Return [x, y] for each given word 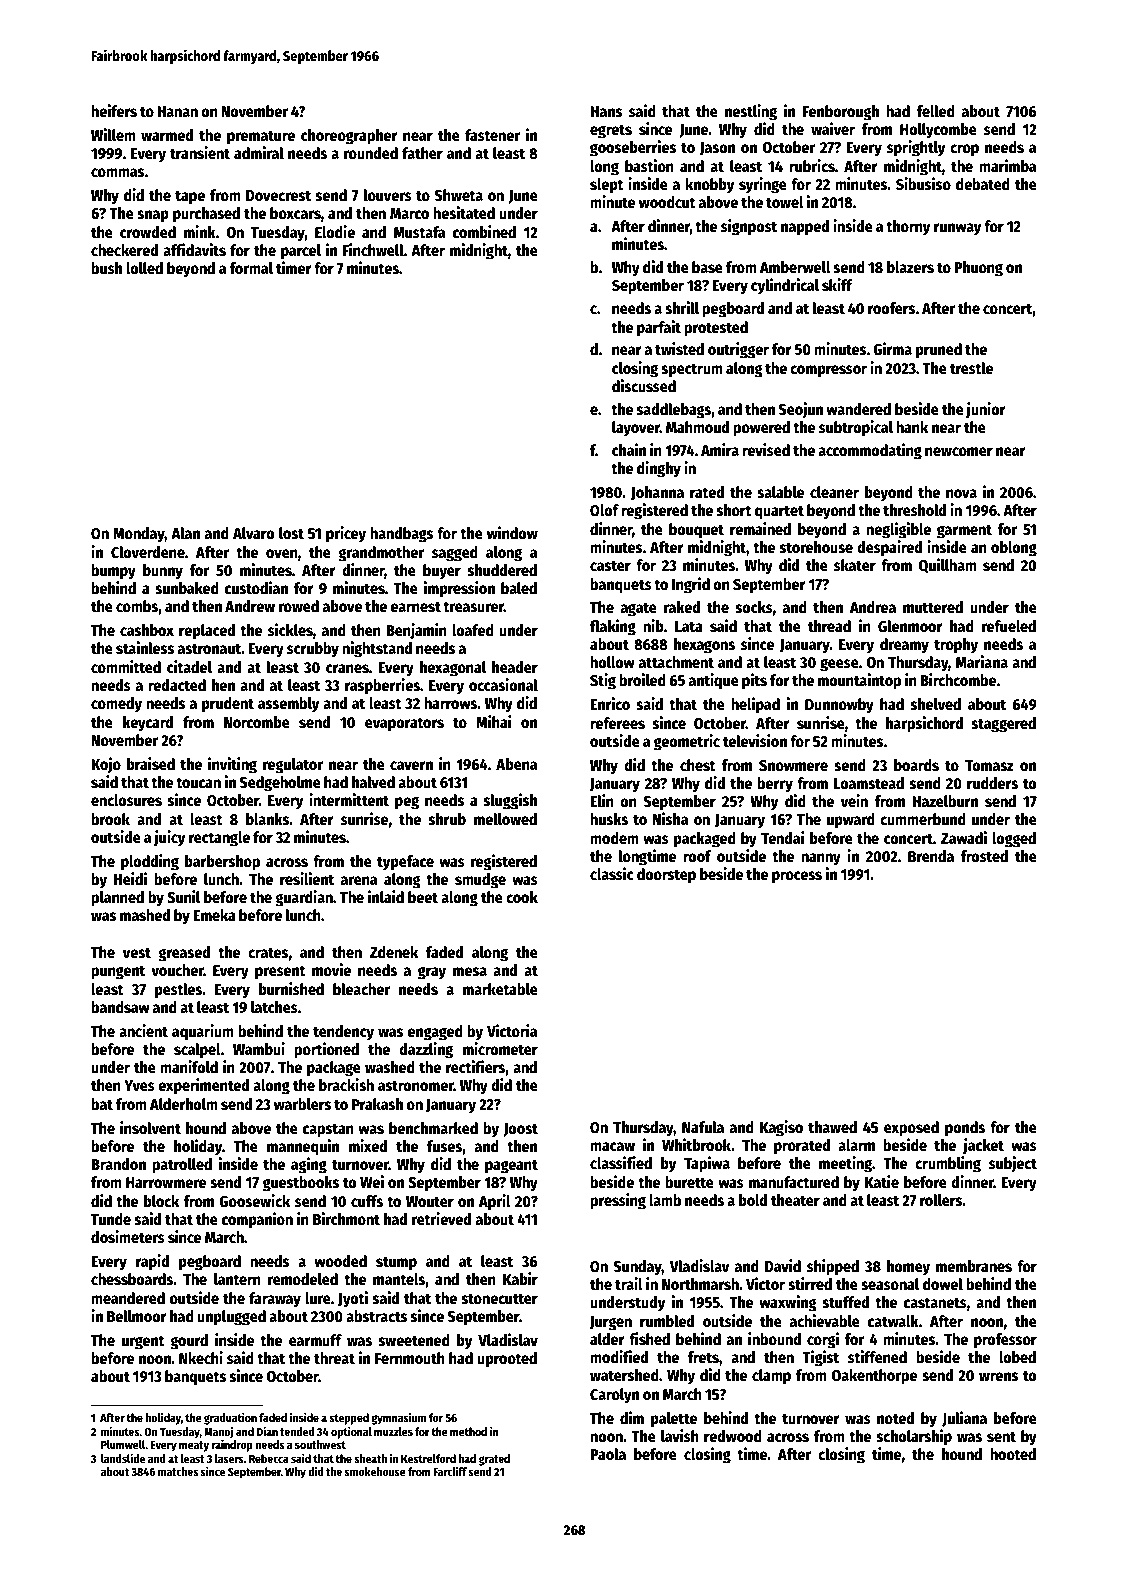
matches [178, 1471]
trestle [971, 368]
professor [1005, 1341]
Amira [720, 449]
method [468, 1431]
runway [957, 229]
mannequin [303, 1147]
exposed [911, 1129]
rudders [992, 783]
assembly [288, 705]
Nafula [703, 1127]
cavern [411, 766]
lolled [144, 268]
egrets [611, 131]
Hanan [177, 111]
